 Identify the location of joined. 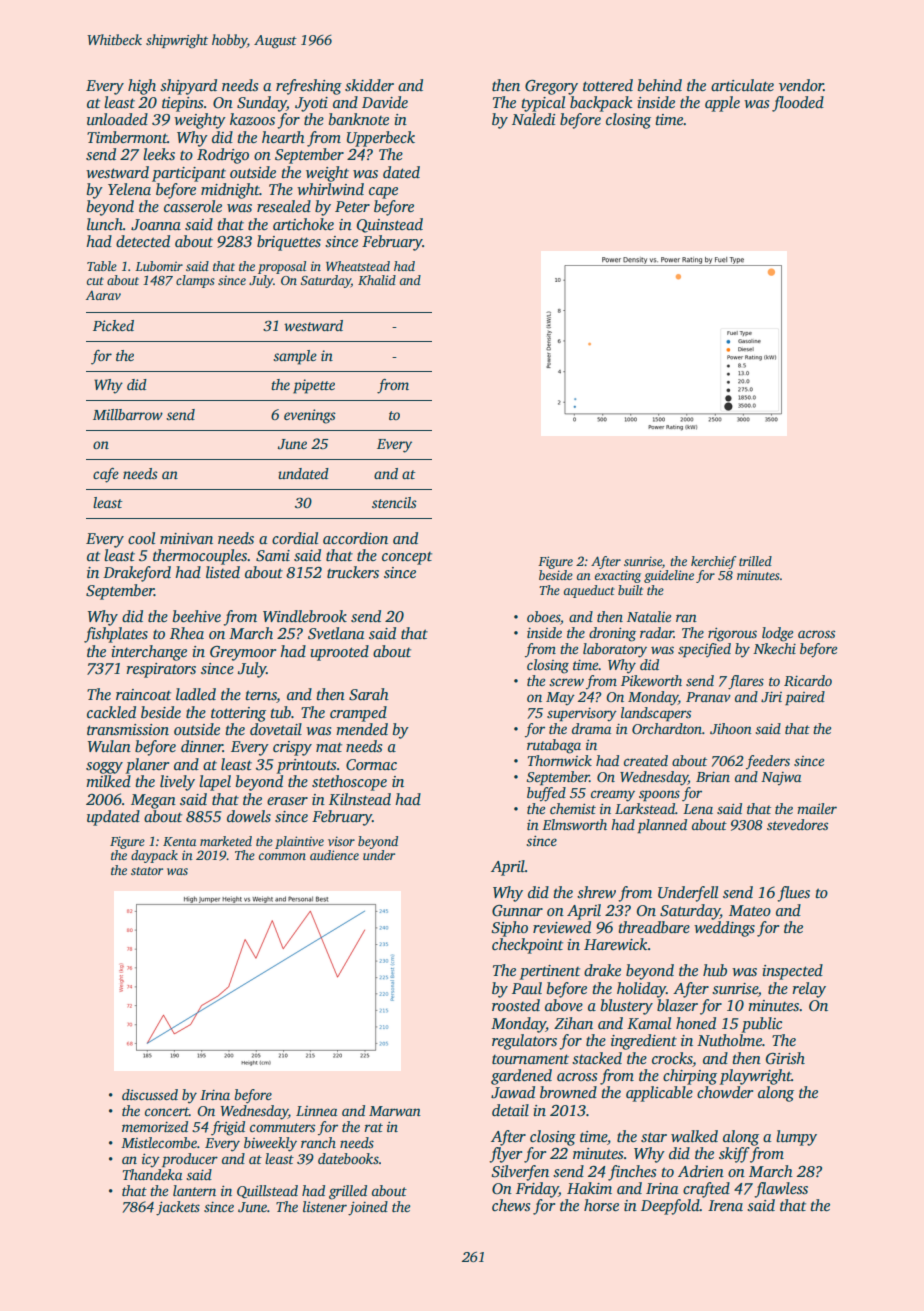
(368, 1208).
